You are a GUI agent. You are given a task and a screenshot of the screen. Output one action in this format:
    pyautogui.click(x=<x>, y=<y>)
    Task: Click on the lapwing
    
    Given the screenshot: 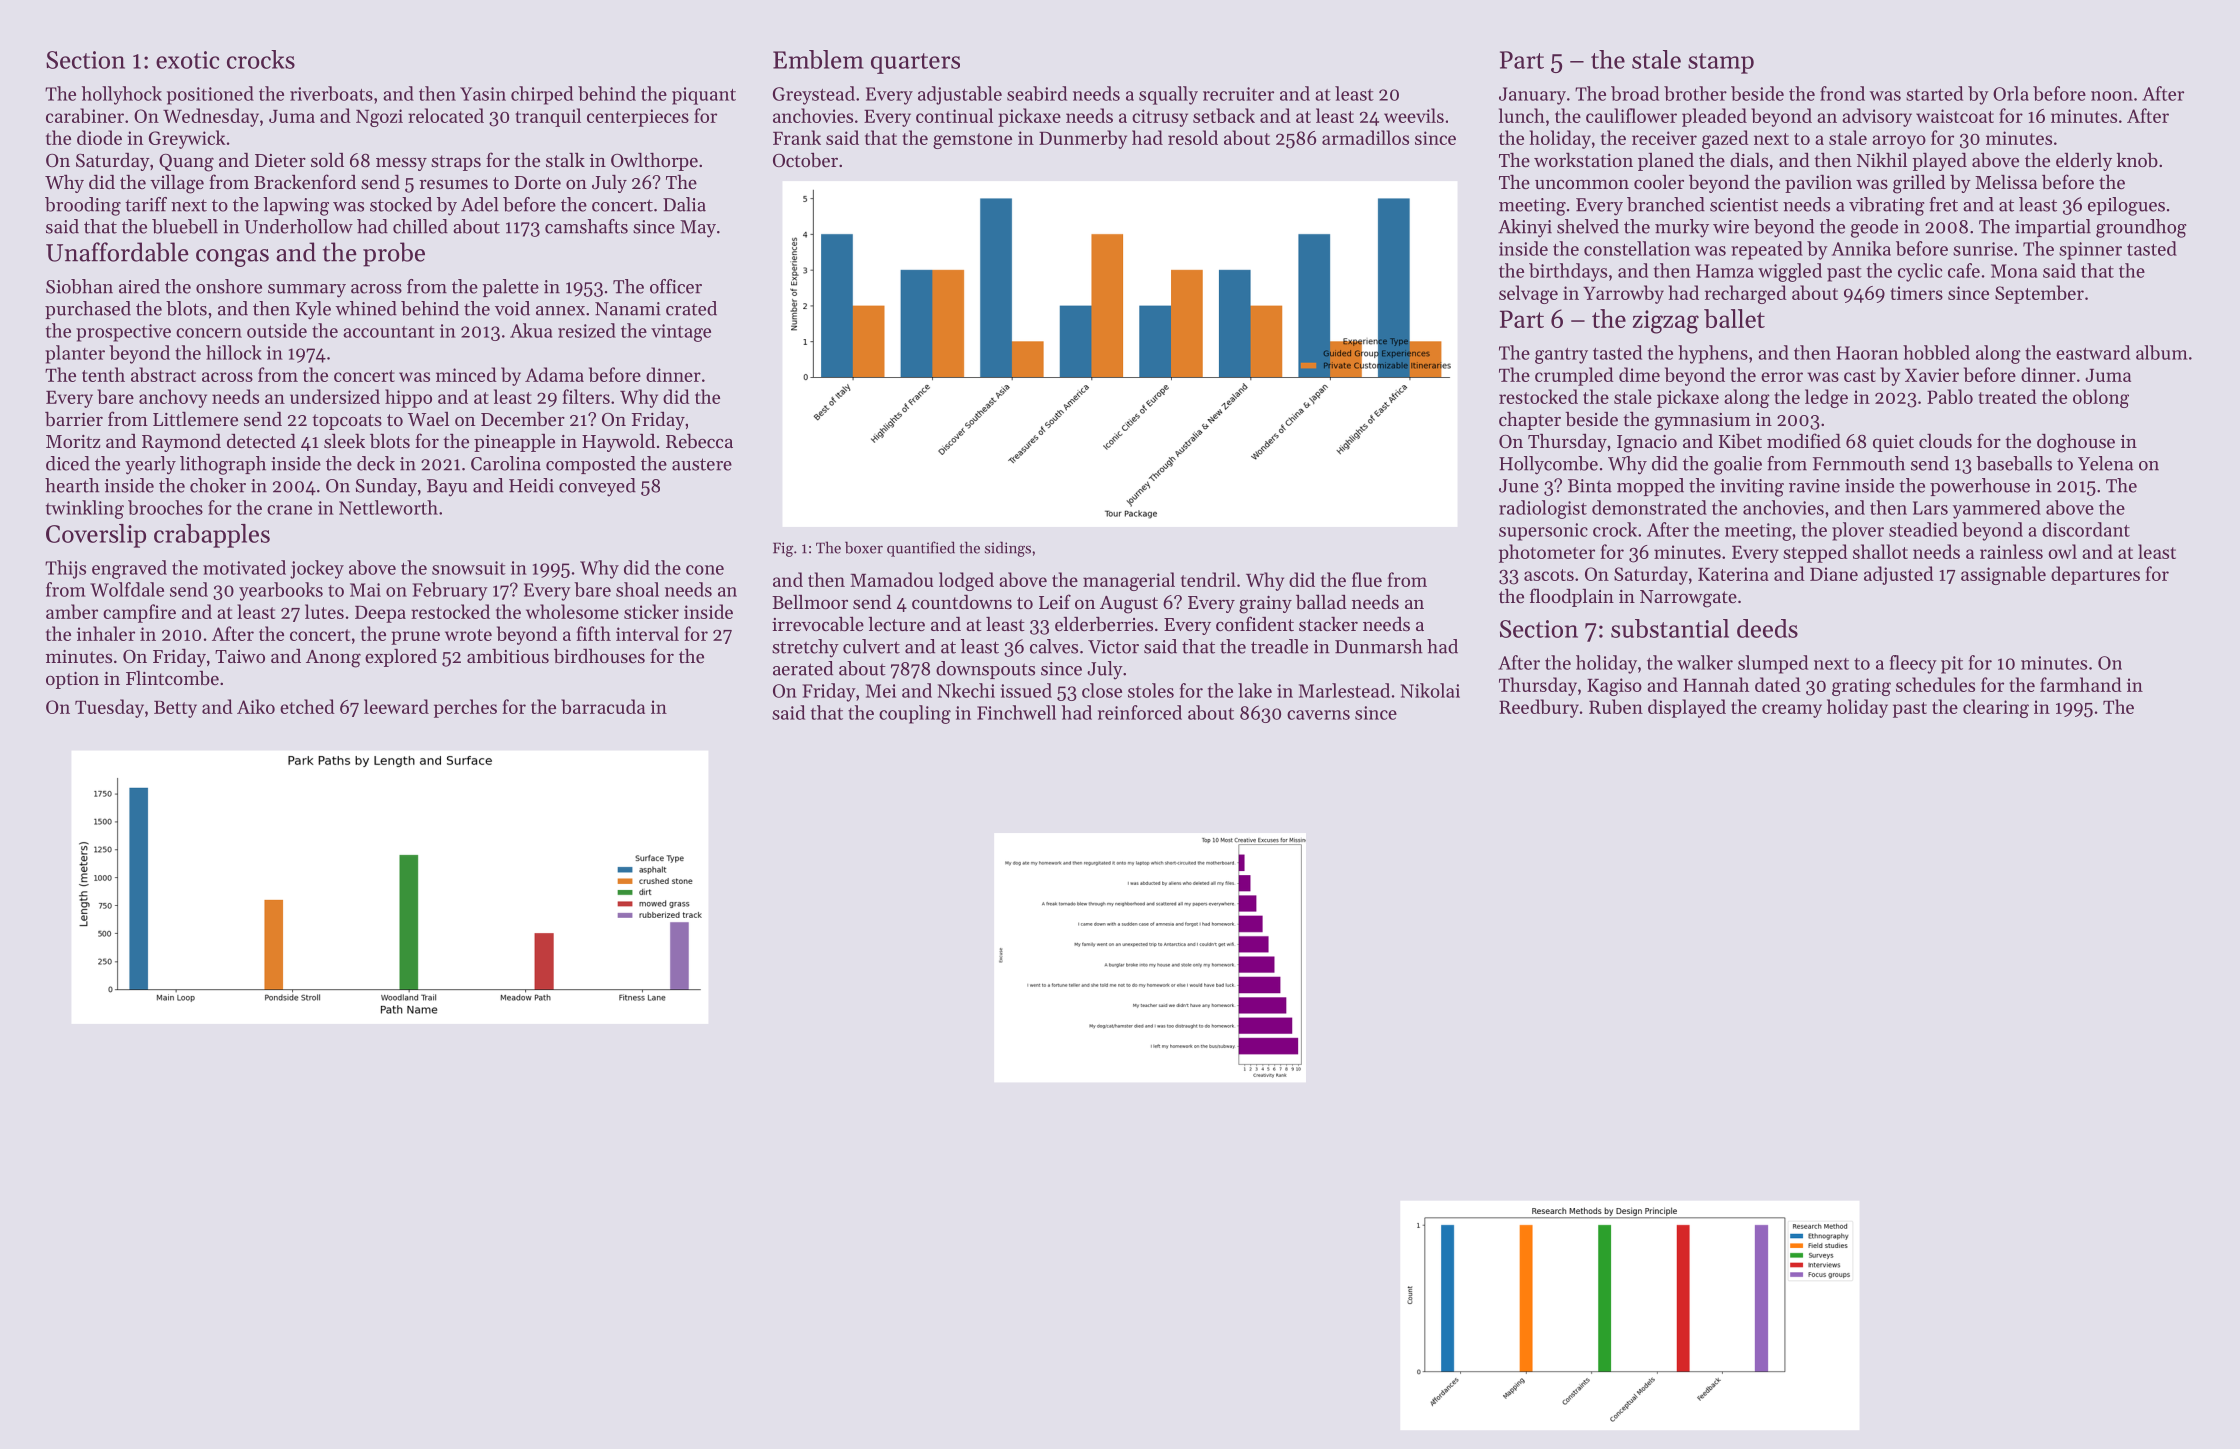 What is the action you would take?
    pyautogui.click(x=296, y=206)
